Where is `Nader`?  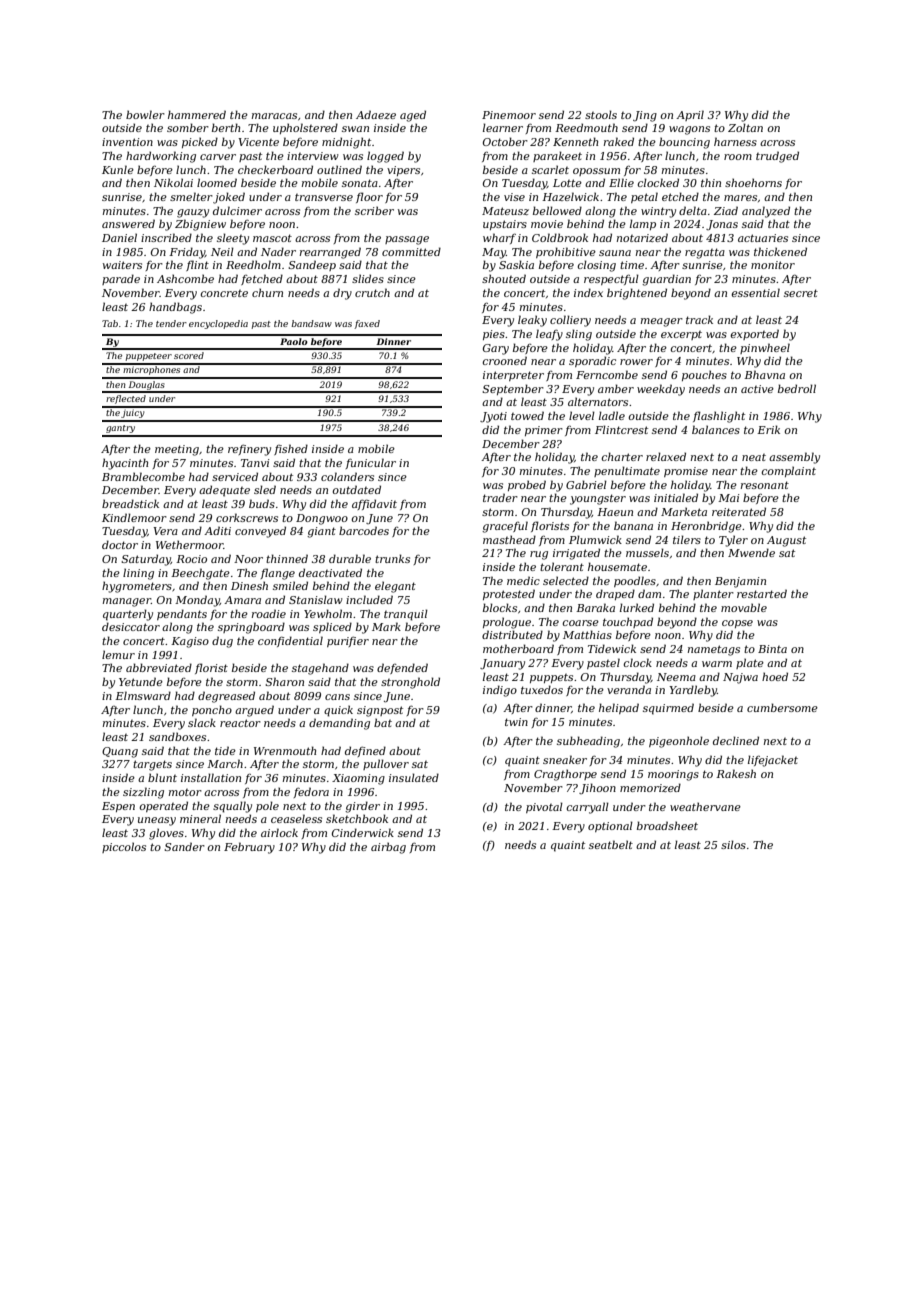 Nader is located at coordinates (278, 251).
